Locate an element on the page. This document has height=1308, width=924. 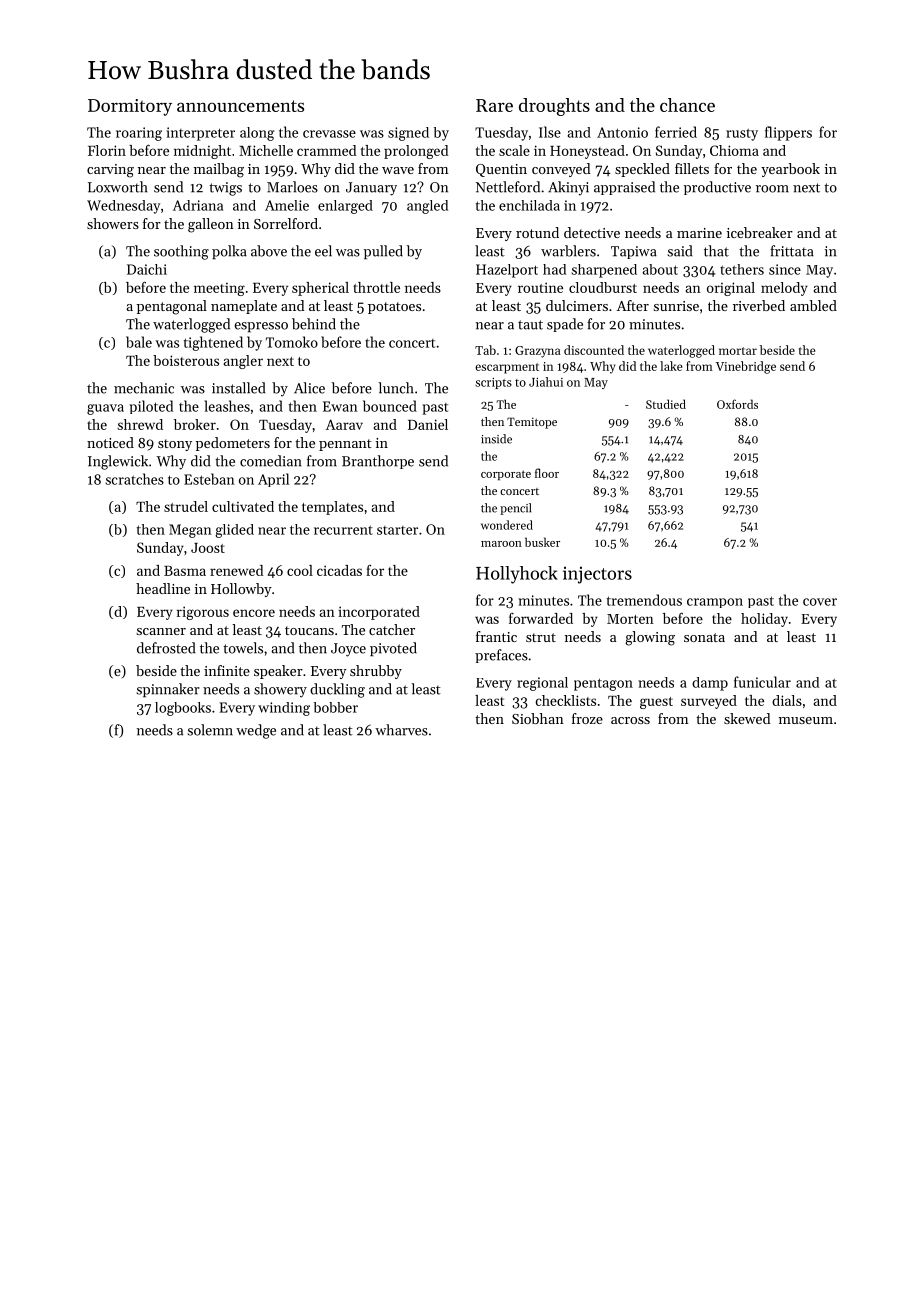
cool is located at coordinates (300, 570).
